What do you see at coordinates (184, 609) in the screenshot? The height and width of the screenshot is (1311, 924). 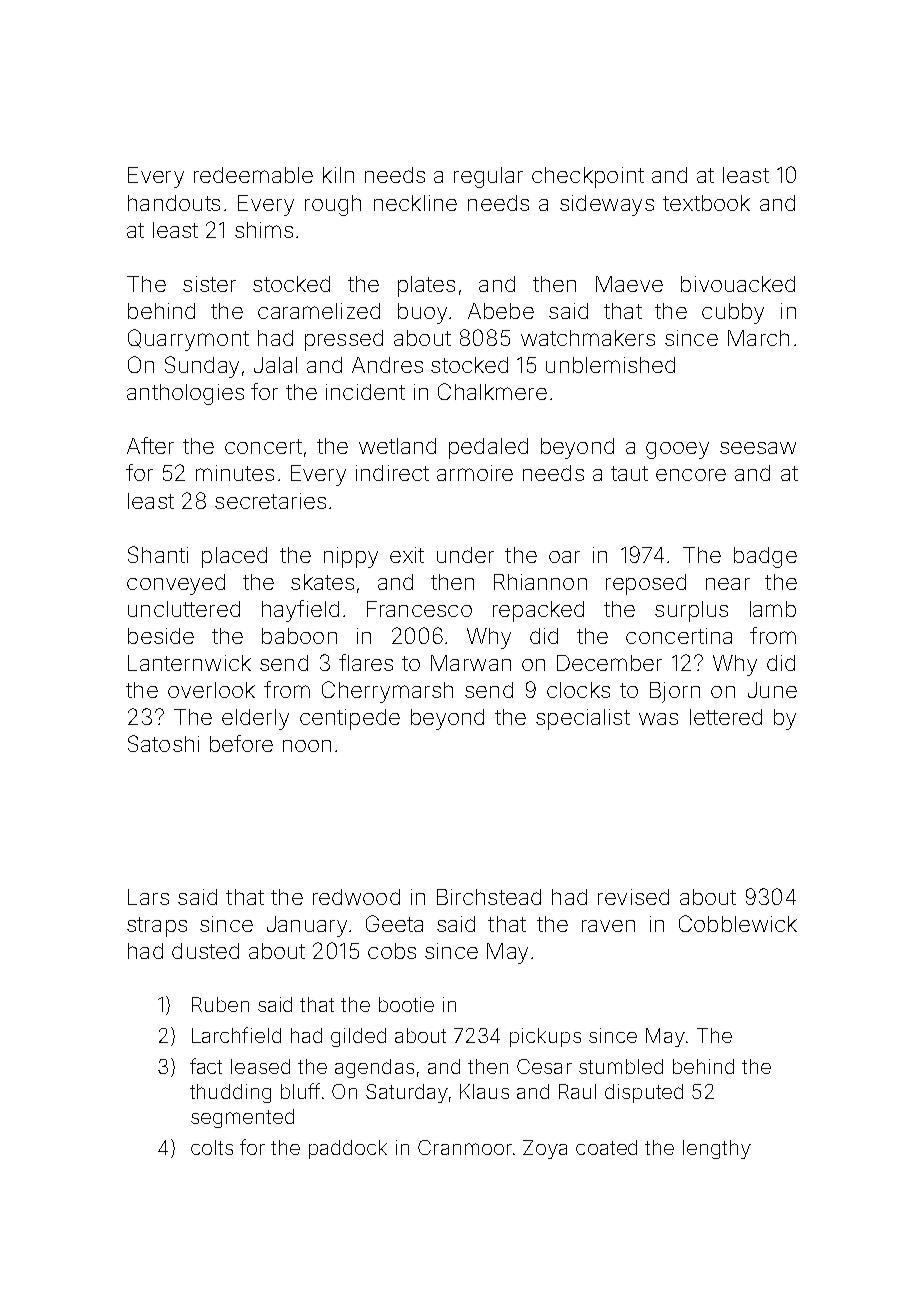 I see `uncluttered` at bounding box center [184, 609].
